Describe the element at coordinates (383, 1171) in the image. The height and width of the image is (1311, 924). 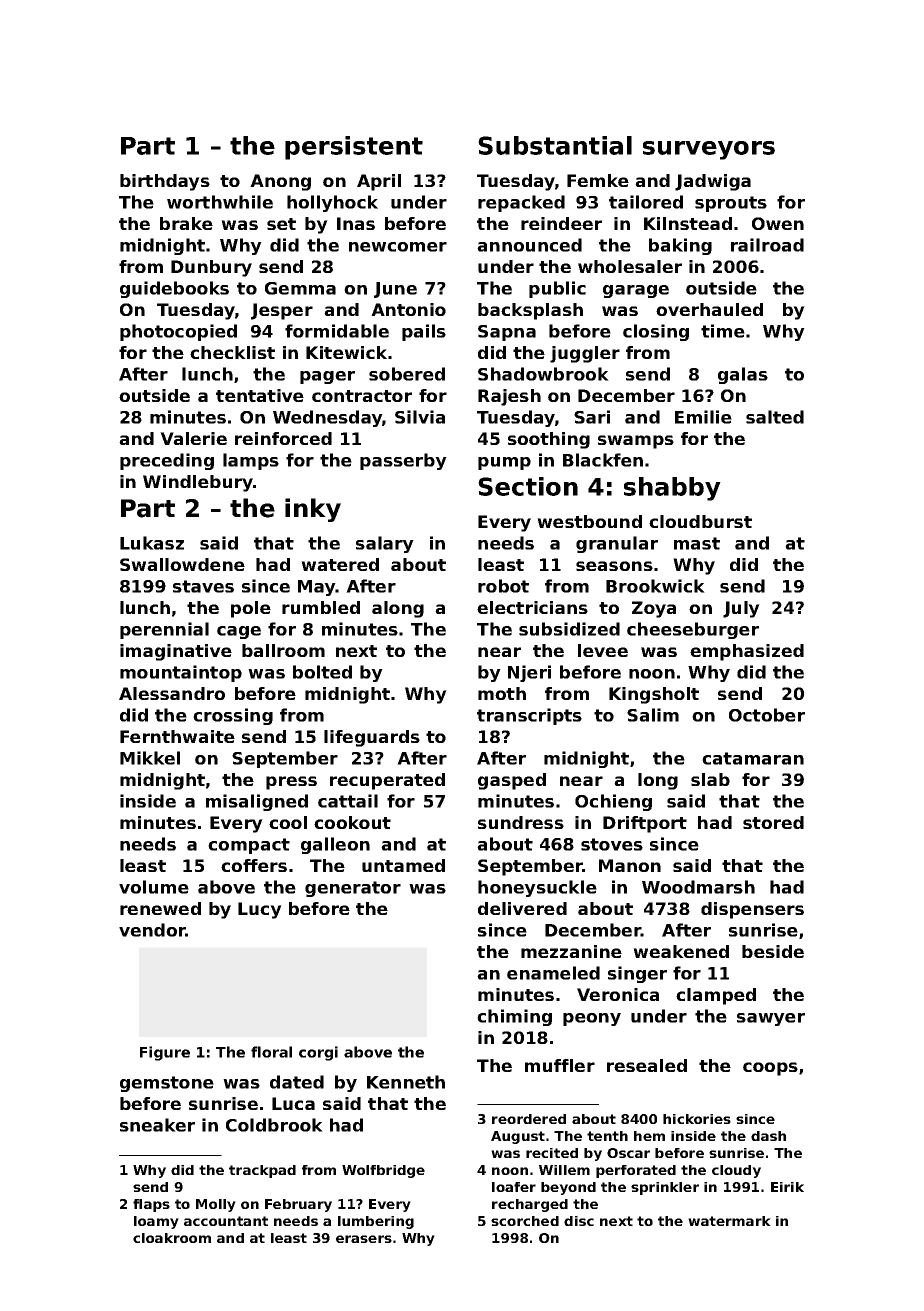
I see `Wolfbridge` at that location.
